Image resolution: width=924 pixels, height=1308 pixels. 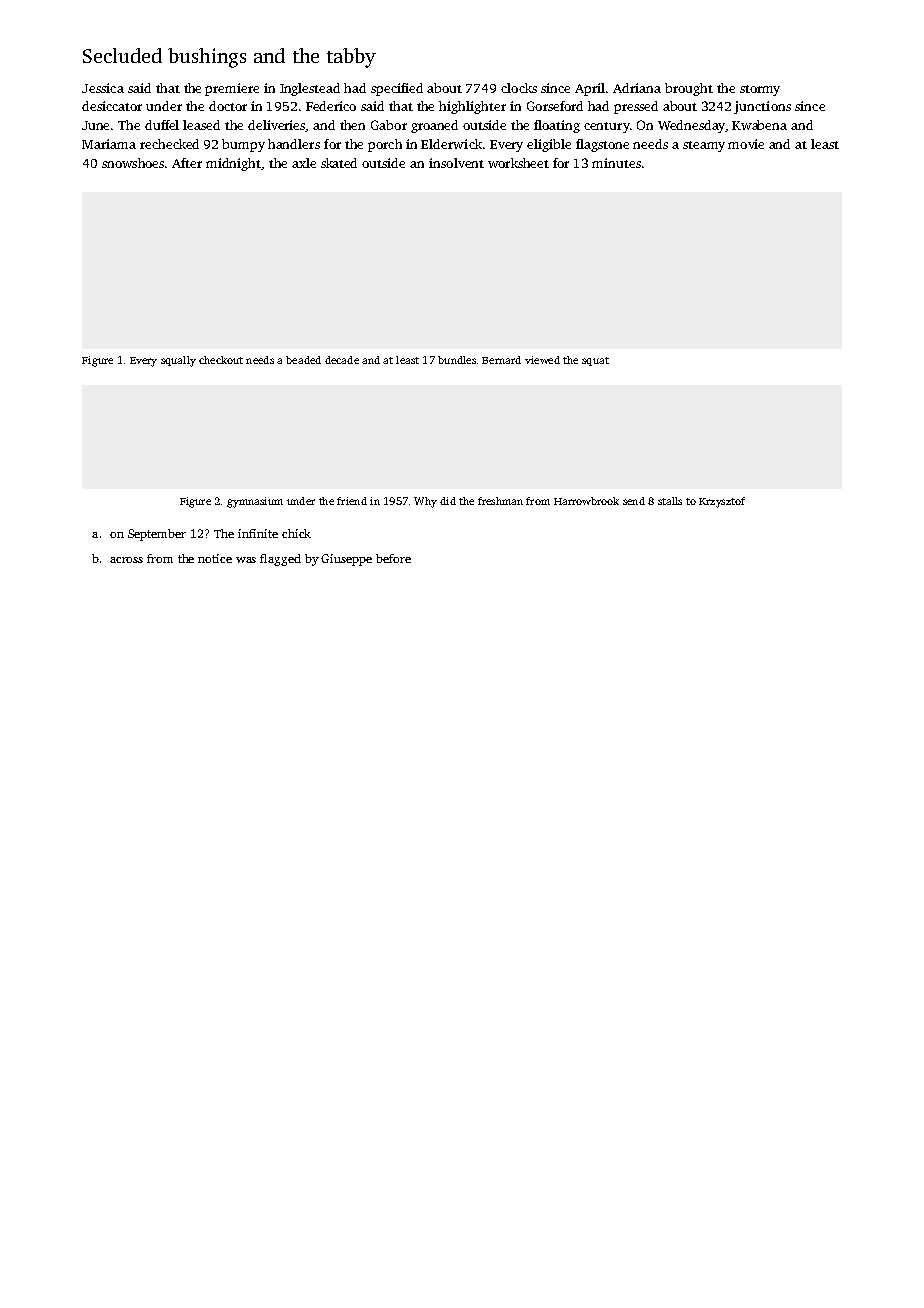 What do you see at coordinates (126, 560) in the screenshot?
I see `across` at bounding box center [126, 560].
